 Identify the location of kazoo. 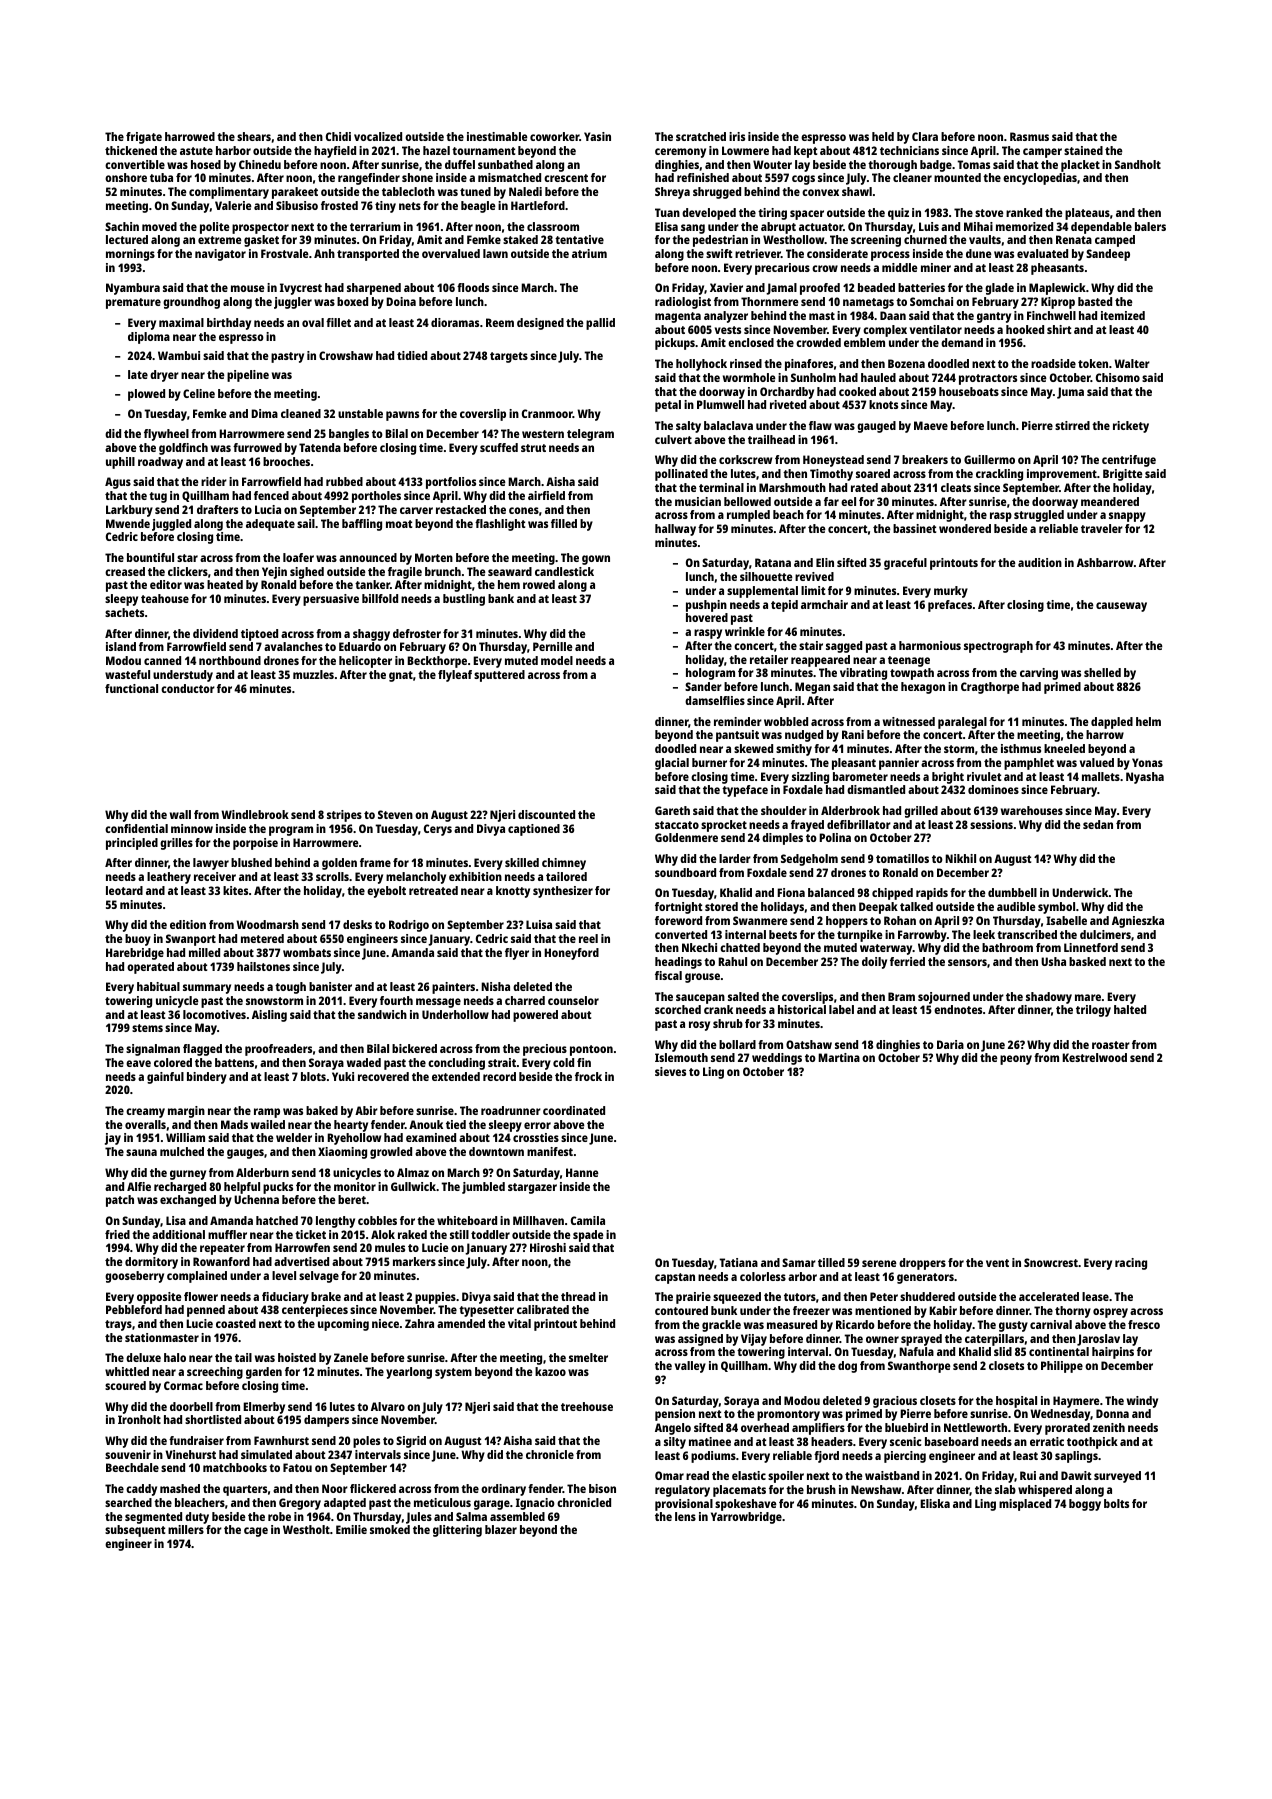
(550, 1371).
